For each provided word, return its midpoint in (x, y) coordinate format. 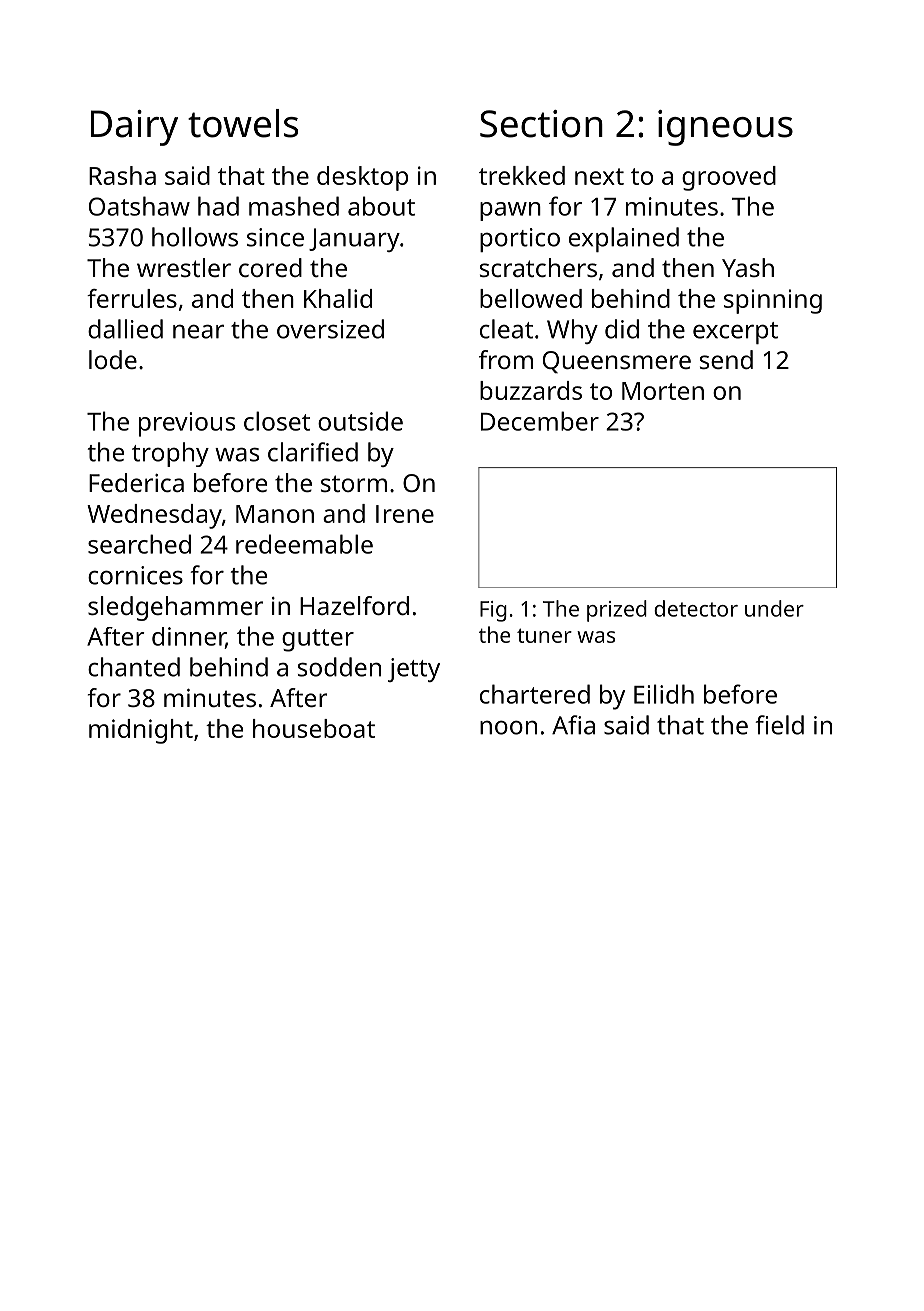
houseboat (314, 728)
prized (617, 611)
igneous (725, 128)
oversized (330, 329)
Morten (663, 391)
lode (113, 359)
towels (243, 123)
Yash (748, 267)
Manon (275, 514)
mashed (294, 206)
